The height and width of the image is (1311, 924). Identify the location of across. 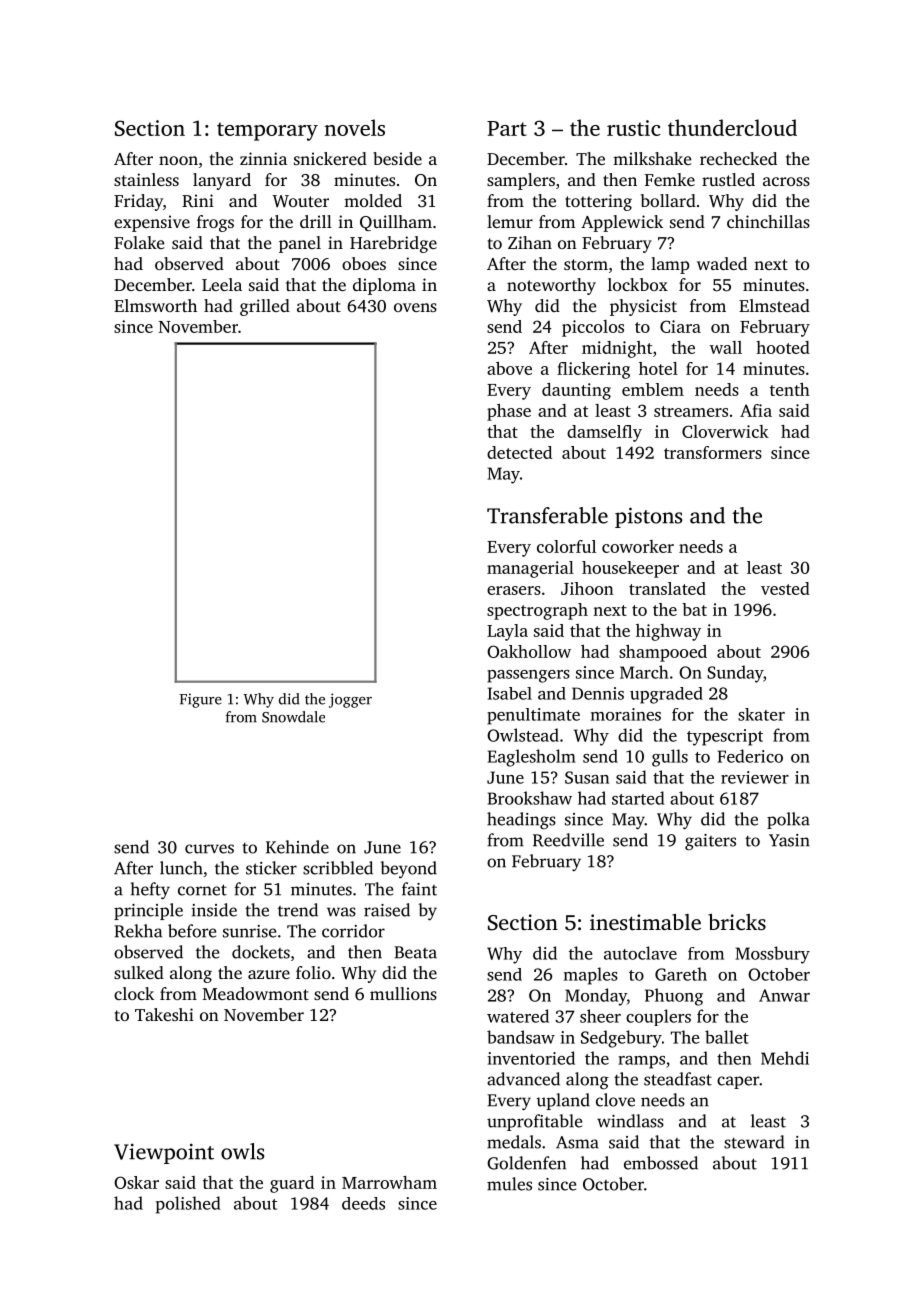
(786, 181).
